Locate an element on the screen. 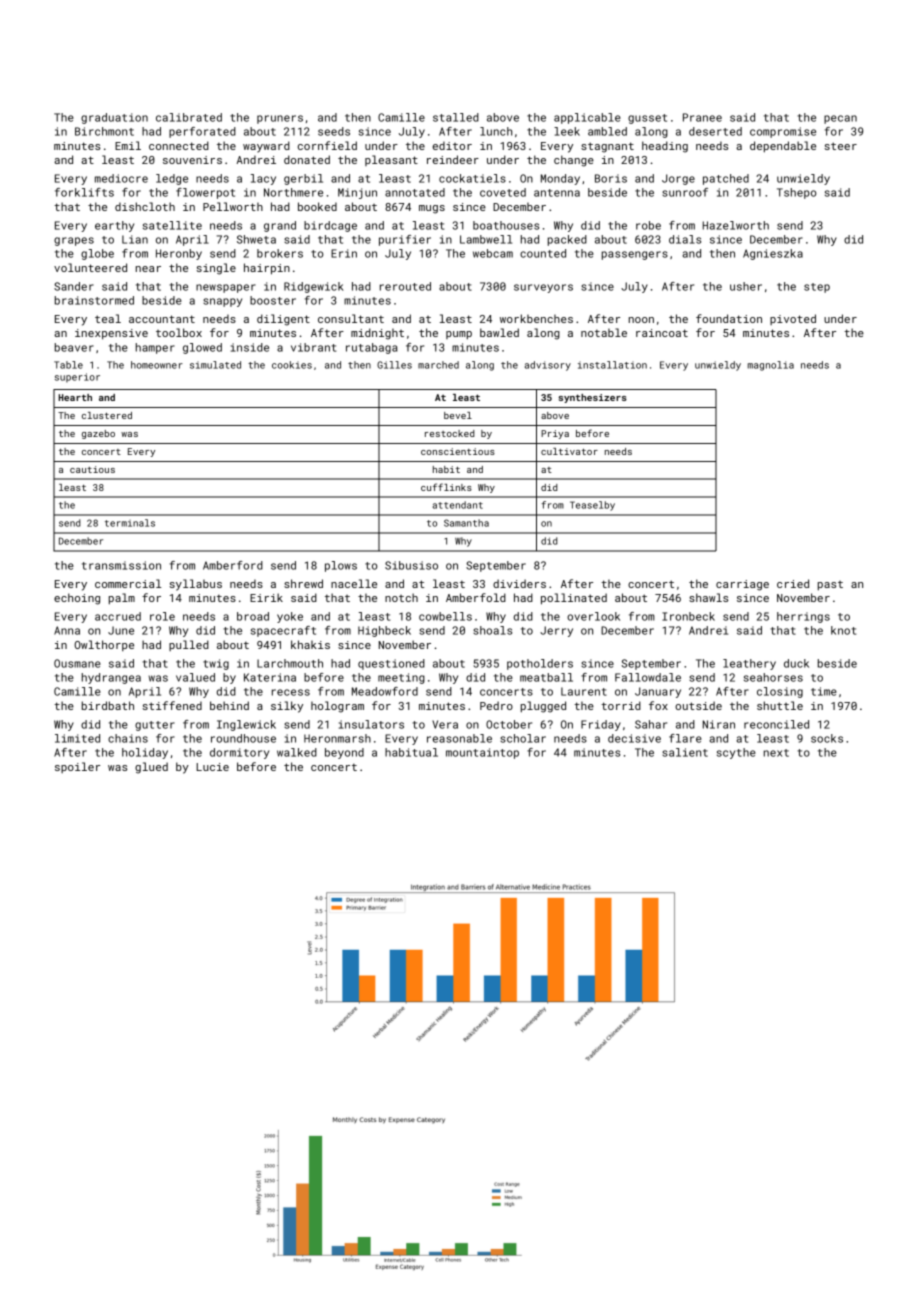 The image size is (924, 1308). calibrated is located at coordinates (189, 117).
